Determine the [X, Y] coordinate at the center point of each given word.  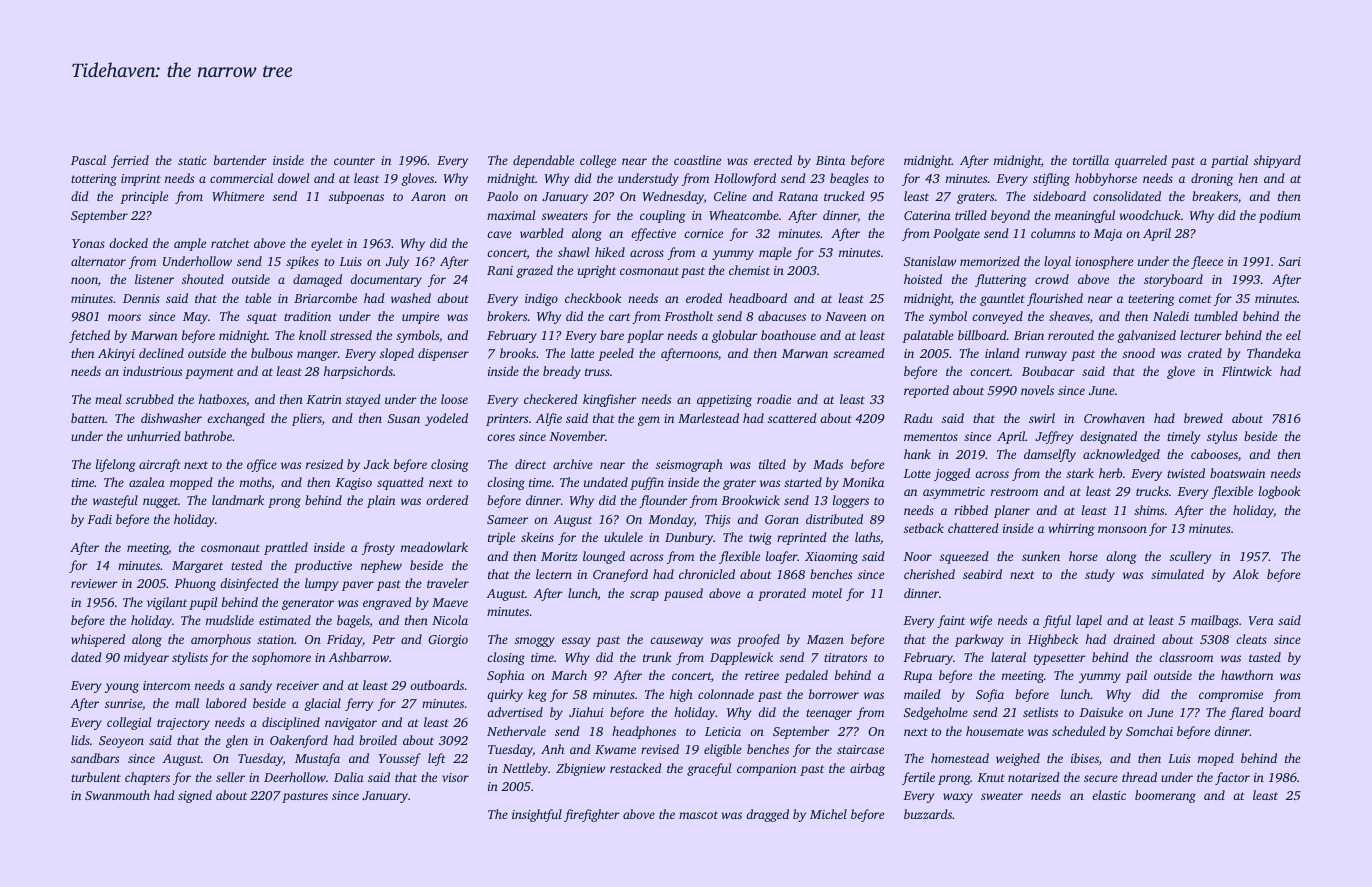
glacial [322, 704]
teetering [1151, 300]
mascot [698, 815]
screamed [859, 353]
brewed [1203, 418]
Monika [863, 482]
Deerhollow [295, 777]
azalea [147, 482]
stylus [1222, 437]
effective [653, 234]
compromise [1231, 696]
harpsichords [358, 372]
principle [144, 197]
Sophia [506, 676]
